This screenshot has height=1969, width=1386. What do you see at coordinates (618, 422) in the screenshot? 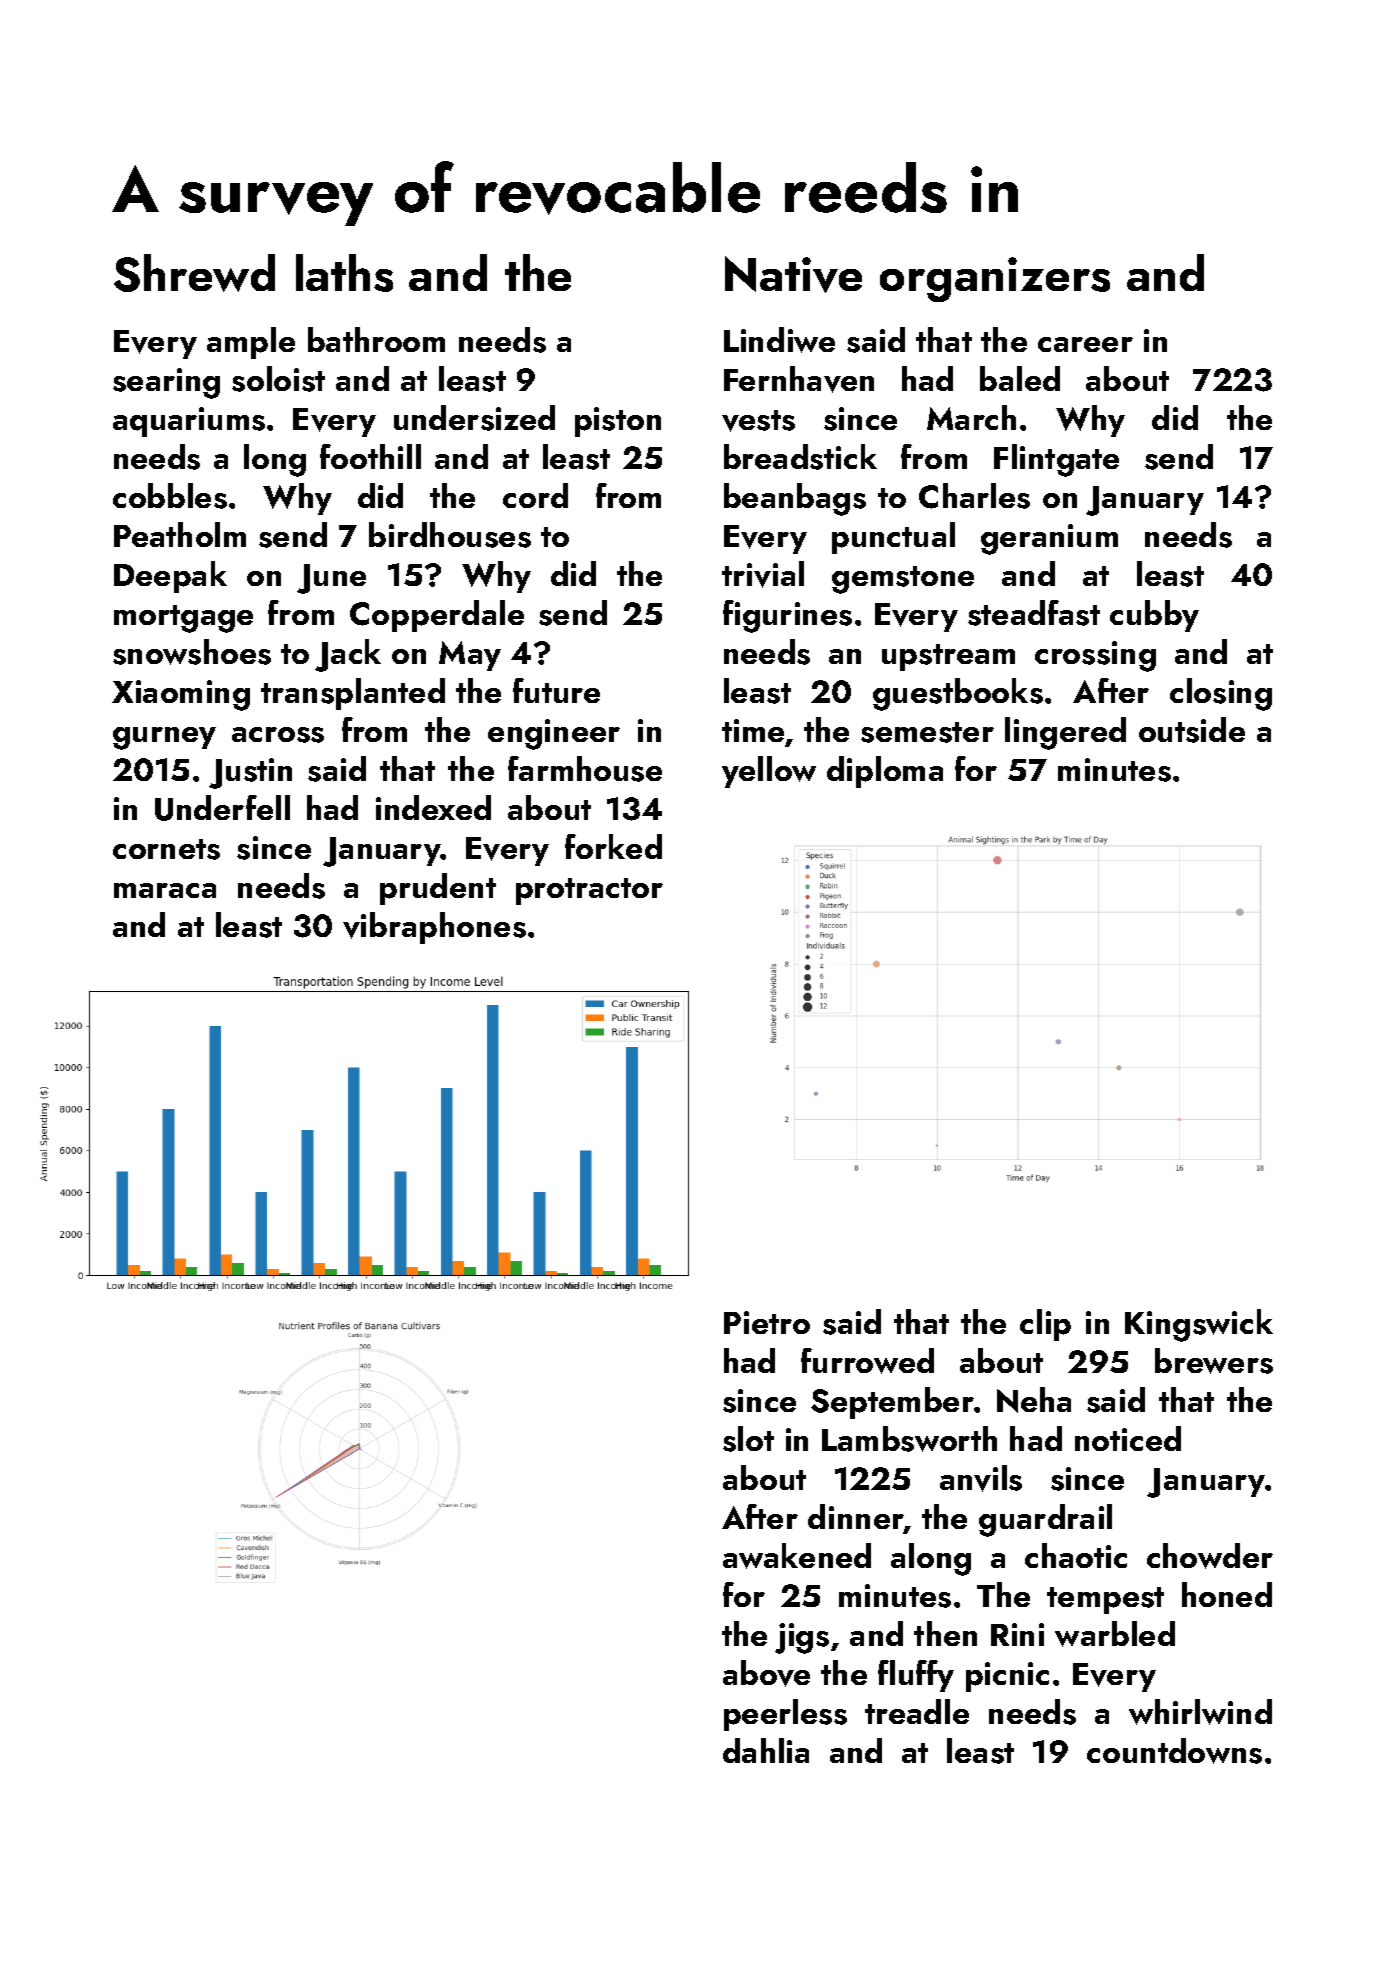
I see `piston` at bounding box center [618, 422].
